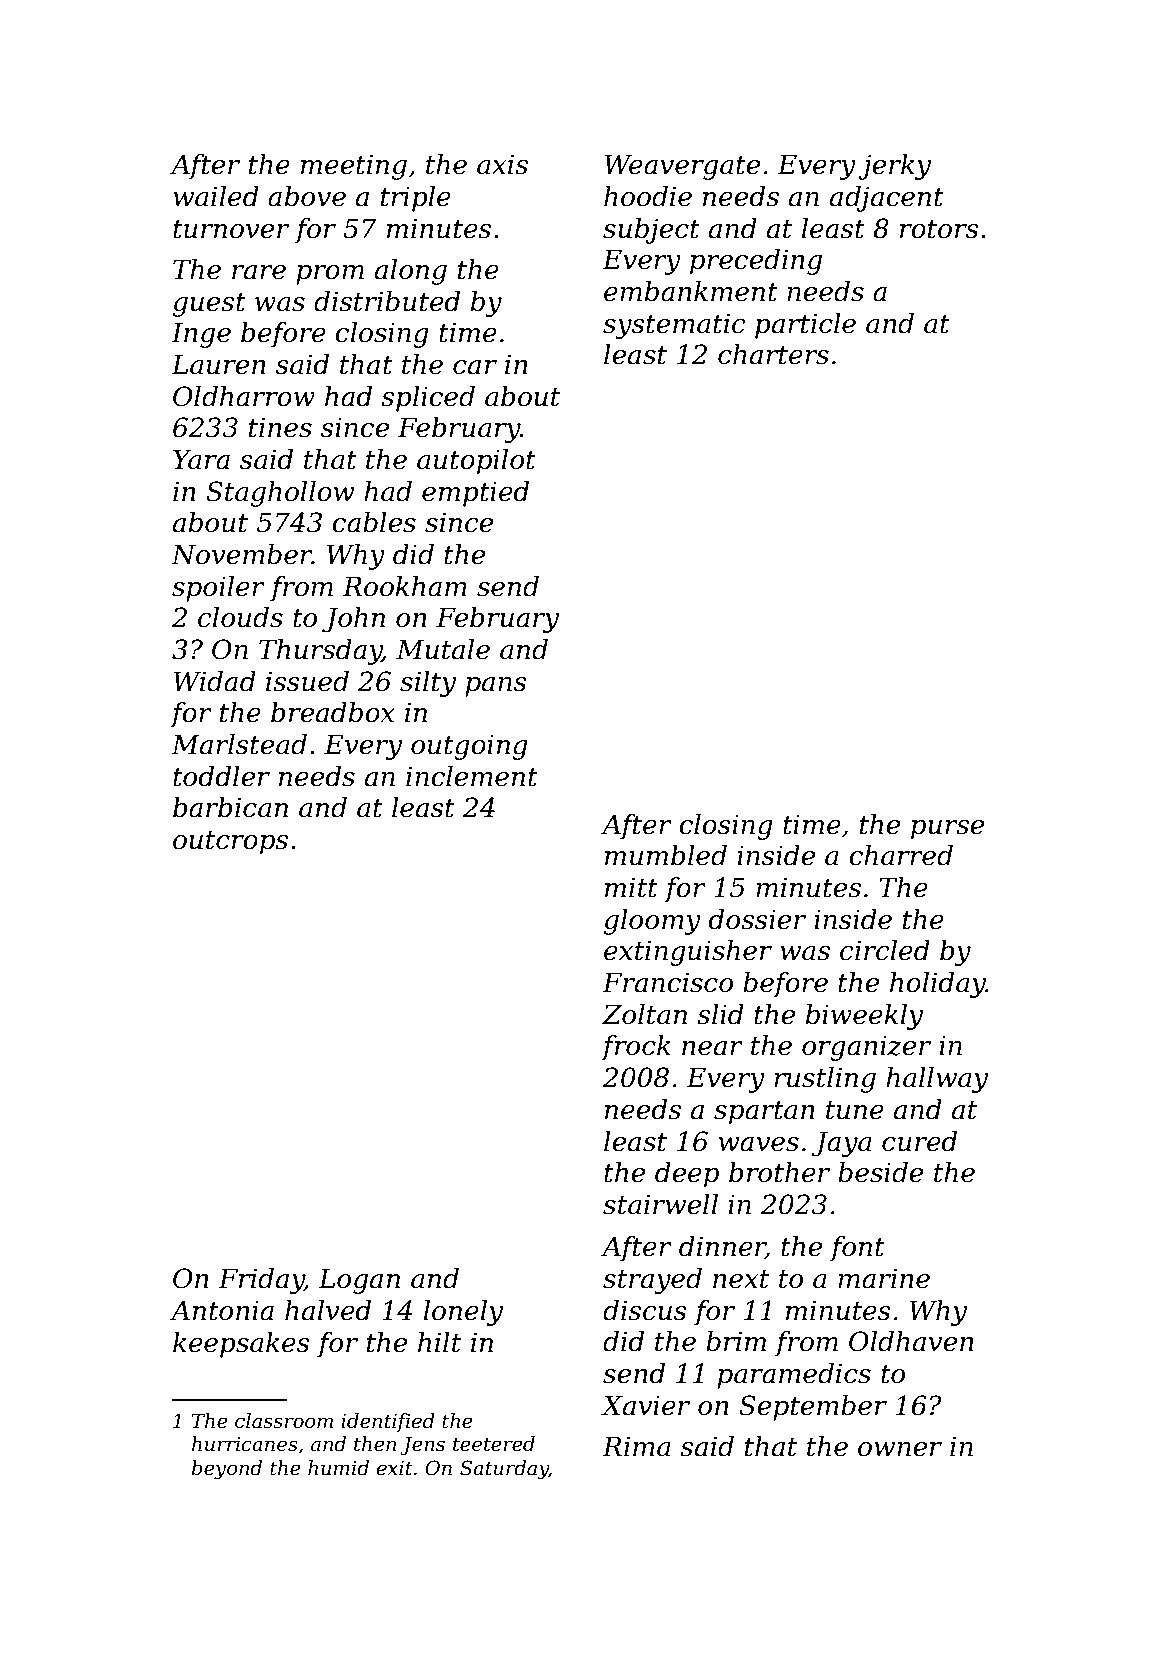 This page has width=1165, height=1654. What do you see at coordinates (741, 1279) in the page?
I see `next` at bounding box center [741, 1279].
